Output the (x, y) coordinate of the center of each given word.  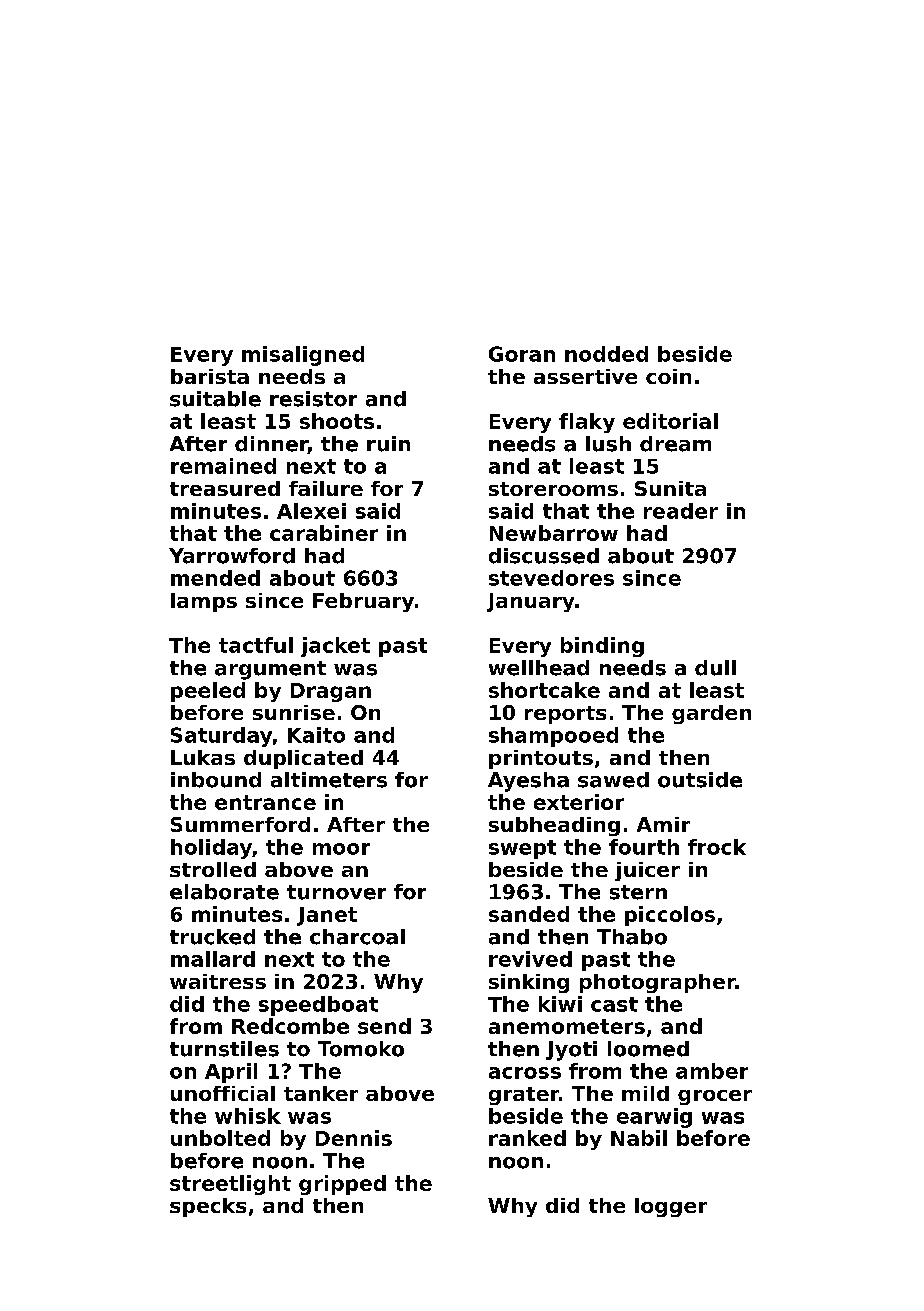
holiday (211, 849)
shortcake (544, 690)
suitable (215, 399)
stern (638, 892)
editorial (670, 421)
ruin (388, 444)
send (384, 1026)
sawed (613, 780)
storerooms (553, 489)
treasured (225, 488)
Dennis (354, 1138)
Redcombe (290, 1026)
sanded (529, 914)
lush (608, 444)
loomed (648, 1049)
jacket (335, 647)
